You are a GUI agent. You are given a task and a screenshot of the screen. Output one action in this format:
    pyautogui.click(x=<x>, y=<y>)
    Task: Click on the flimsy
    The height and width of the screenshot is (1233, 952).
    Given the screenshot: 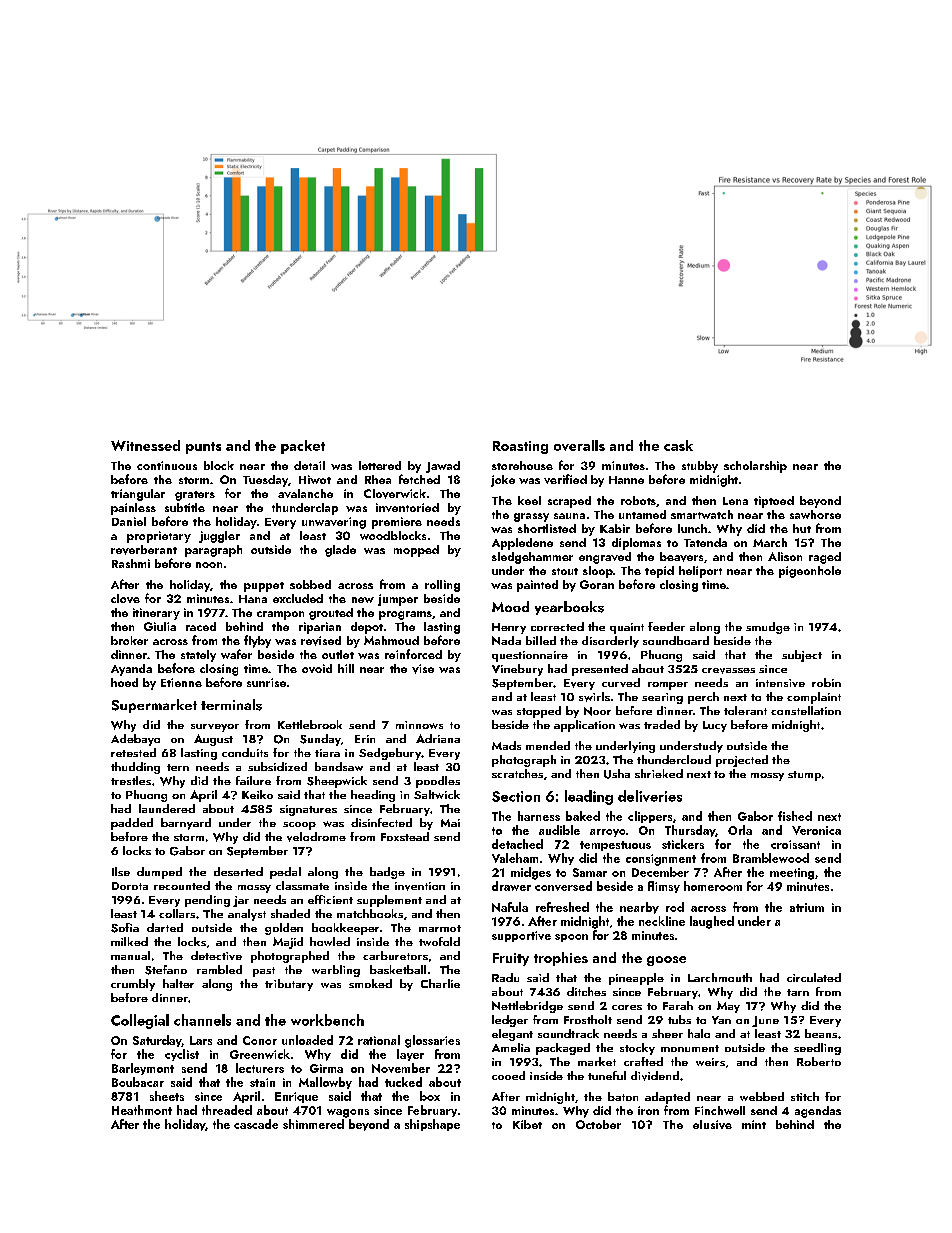 What is the action you would take?
    pyautogui.click(x=664, y=887)
